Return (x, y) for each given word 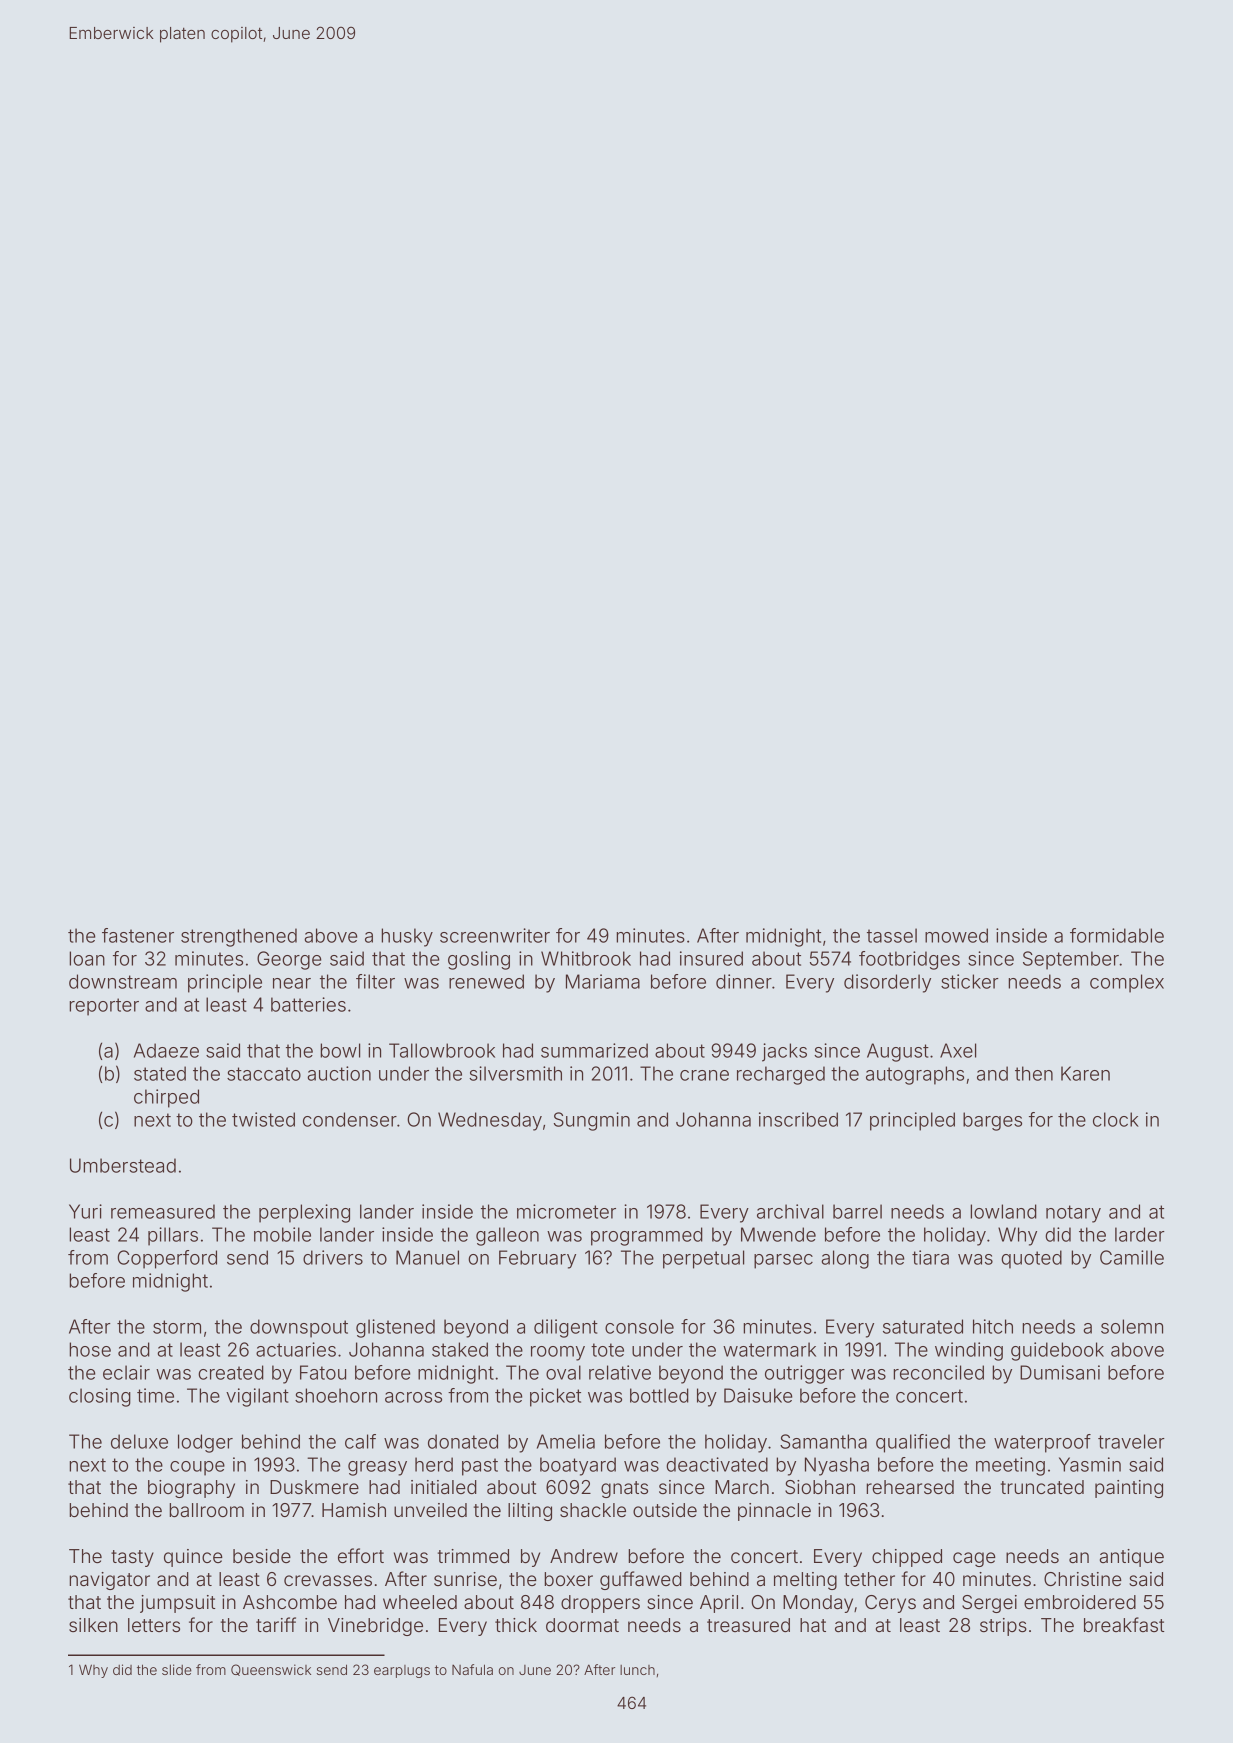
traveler (1131, 1441)
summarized (594, 1050)
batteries (308, 1004)
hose (90, 1349)
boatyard (578, 1466)
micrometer (566, 1211)
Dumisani (1060, 1372)
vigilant (257, 1397)
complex (1127, 983)
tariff (276, 1624)
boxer (568, 1579)
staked (460, 1349)
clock (1116, 1119)
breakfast (1124, 1624)
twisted (263, 1119)
